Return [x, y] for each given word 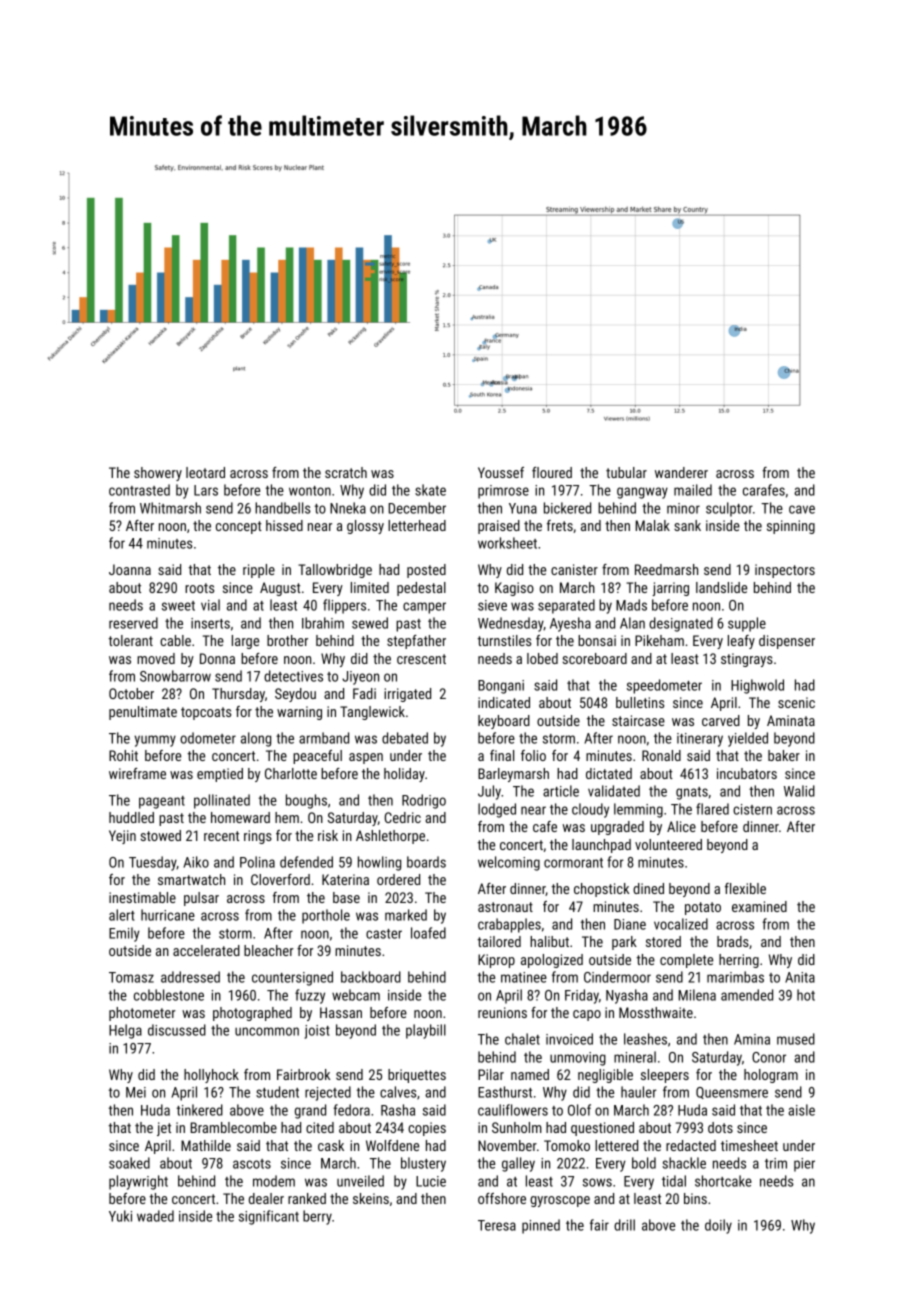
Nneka [348, 508]
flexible [745, 888]
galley [518, 1164]
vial [210, 605]
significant [269, 1217]
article [561, 791]
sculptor [729, 509]
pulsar [201, 899]
